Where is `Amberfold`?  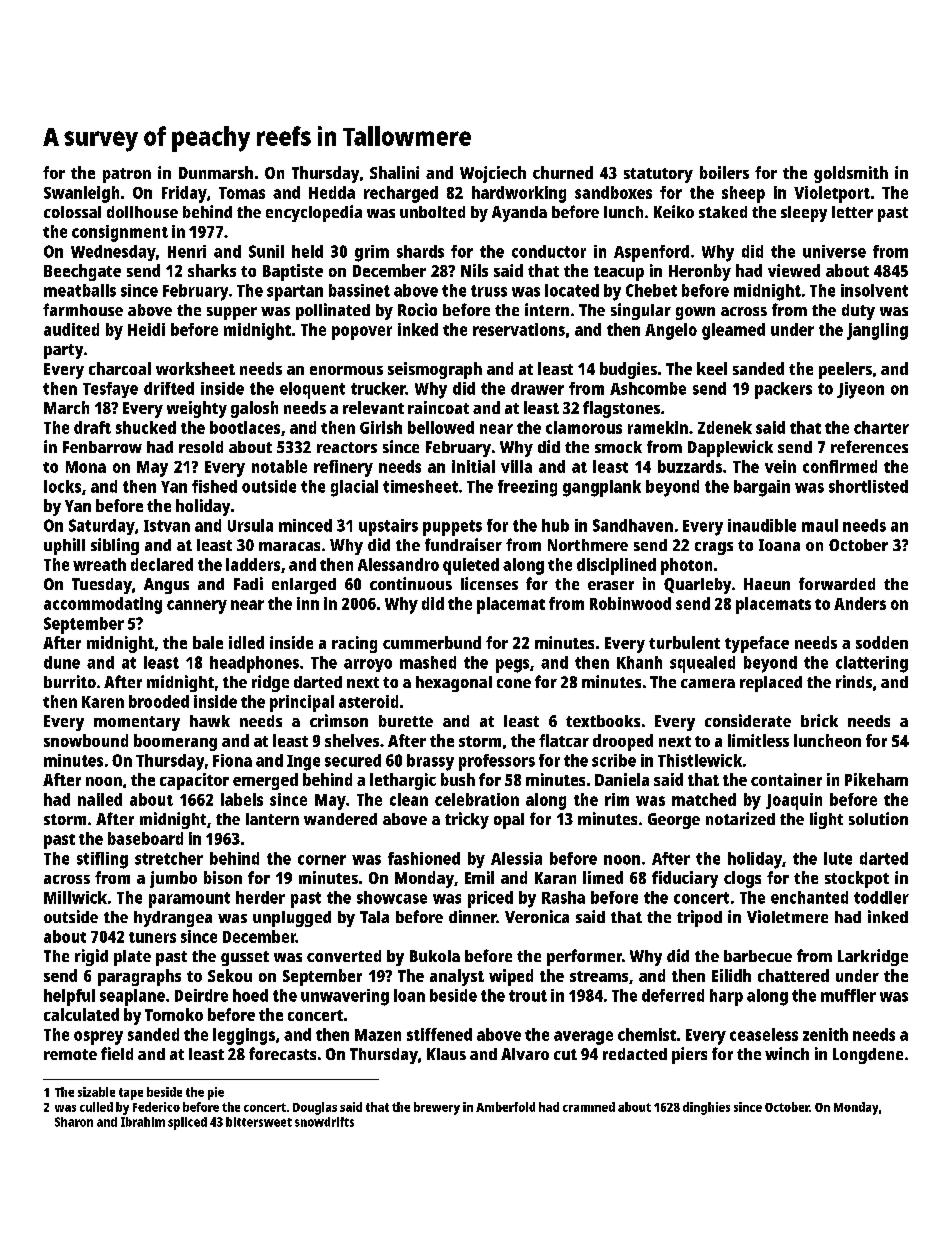 Amberfold is located at coordinates (505, 1107).
